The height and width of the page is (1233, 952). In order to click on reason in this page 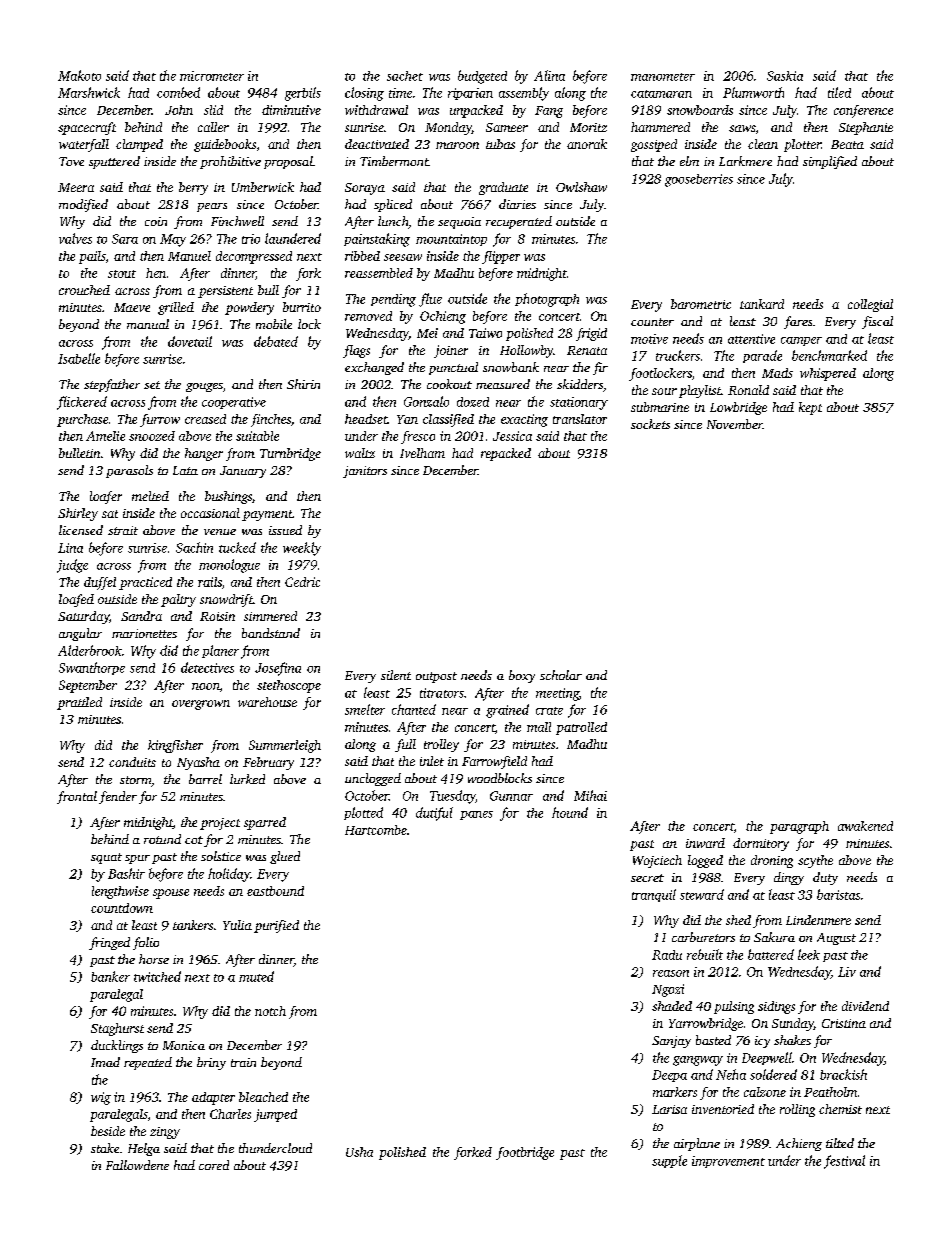, I will do `click(671, 973)`.
